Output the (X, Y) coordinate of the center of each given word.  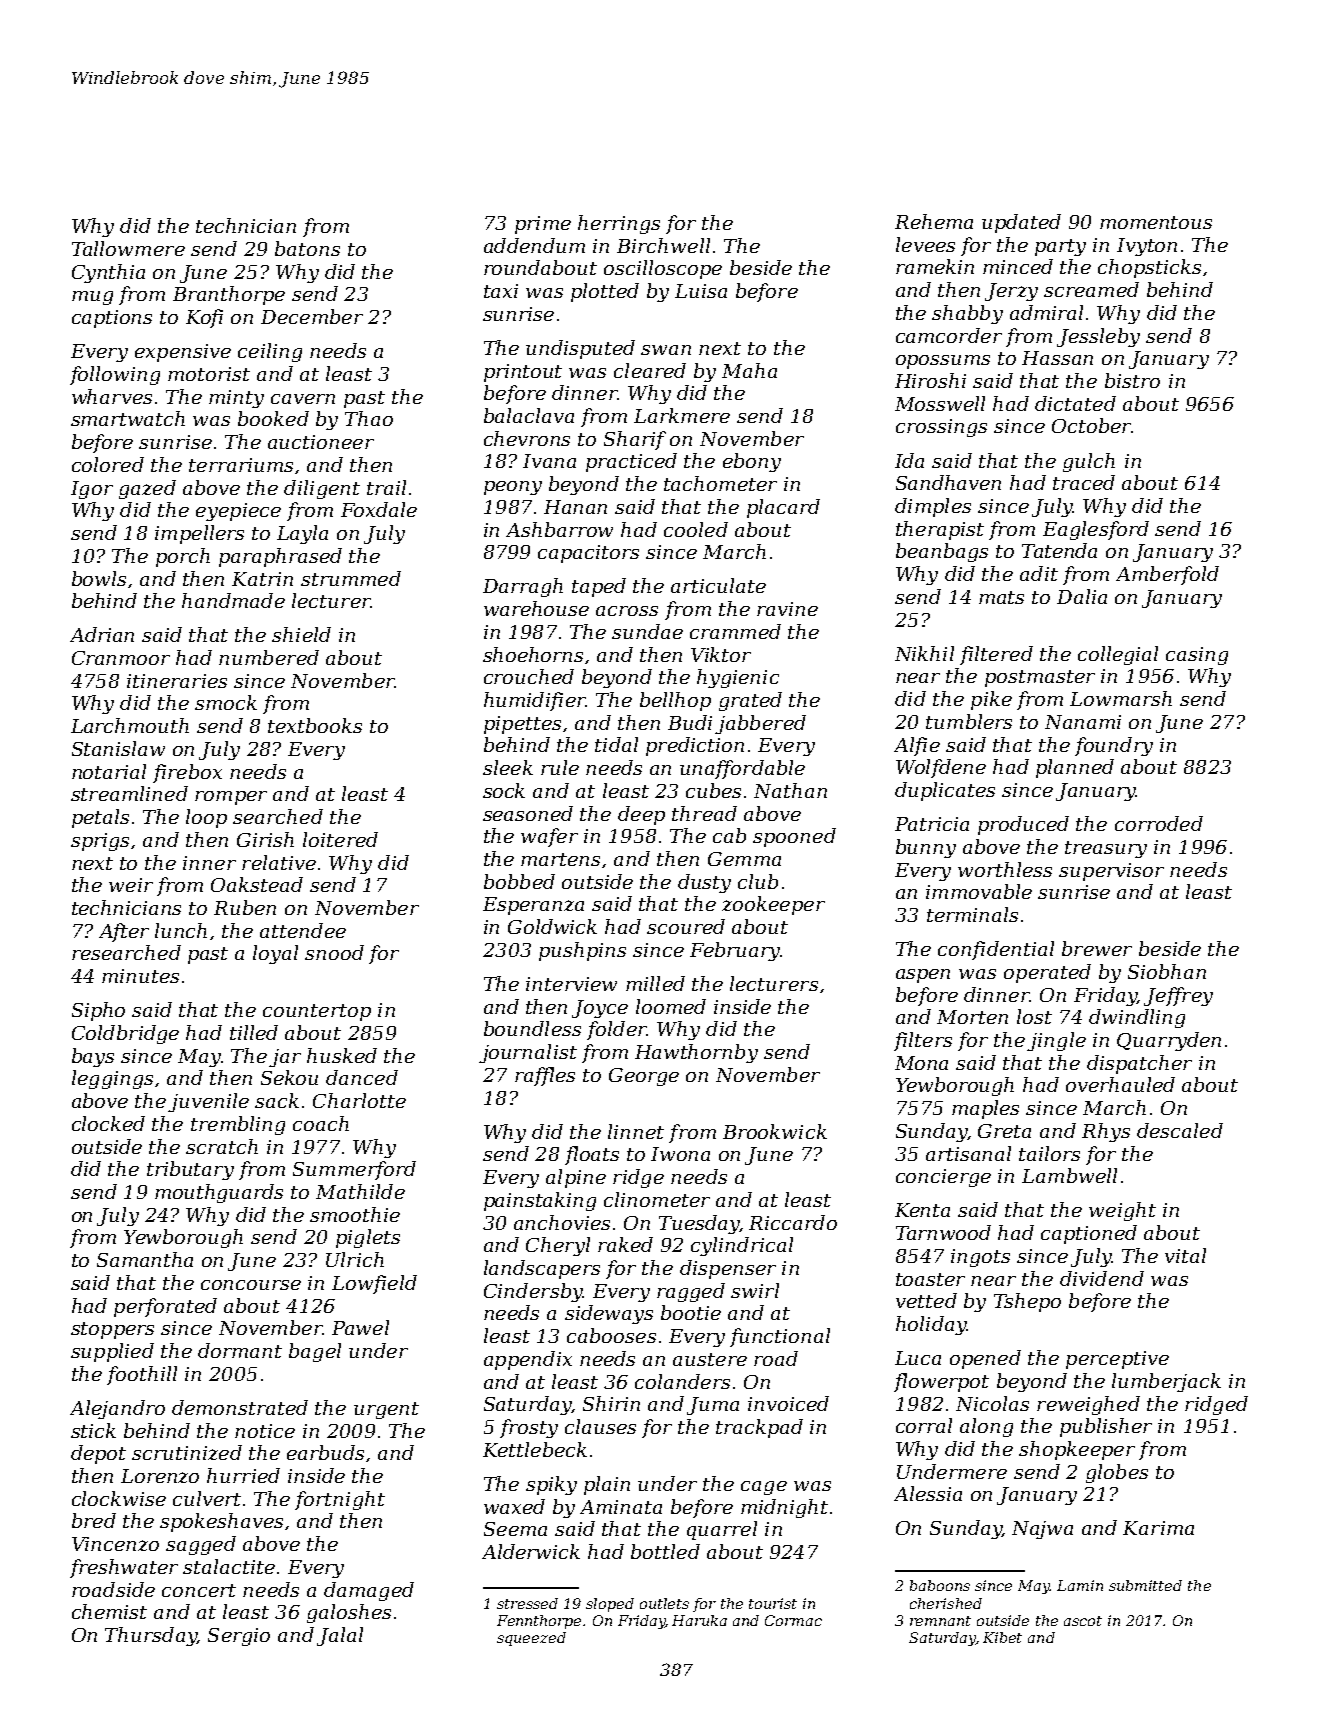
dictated (1075, 403)
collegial (1118, 655)
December (312, 316)
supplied (112, 1352)
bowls (99, 578)
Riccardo (793, 1222)
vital (1185, 1255)
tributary (190, 1170)
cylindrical (742, 1246)
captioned (1089, 1234)
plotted (605, 292)
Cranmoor (121, 658)
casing (1197, 656)
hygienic (738, 678)
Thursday (150, 1636)
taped (599, 587)
